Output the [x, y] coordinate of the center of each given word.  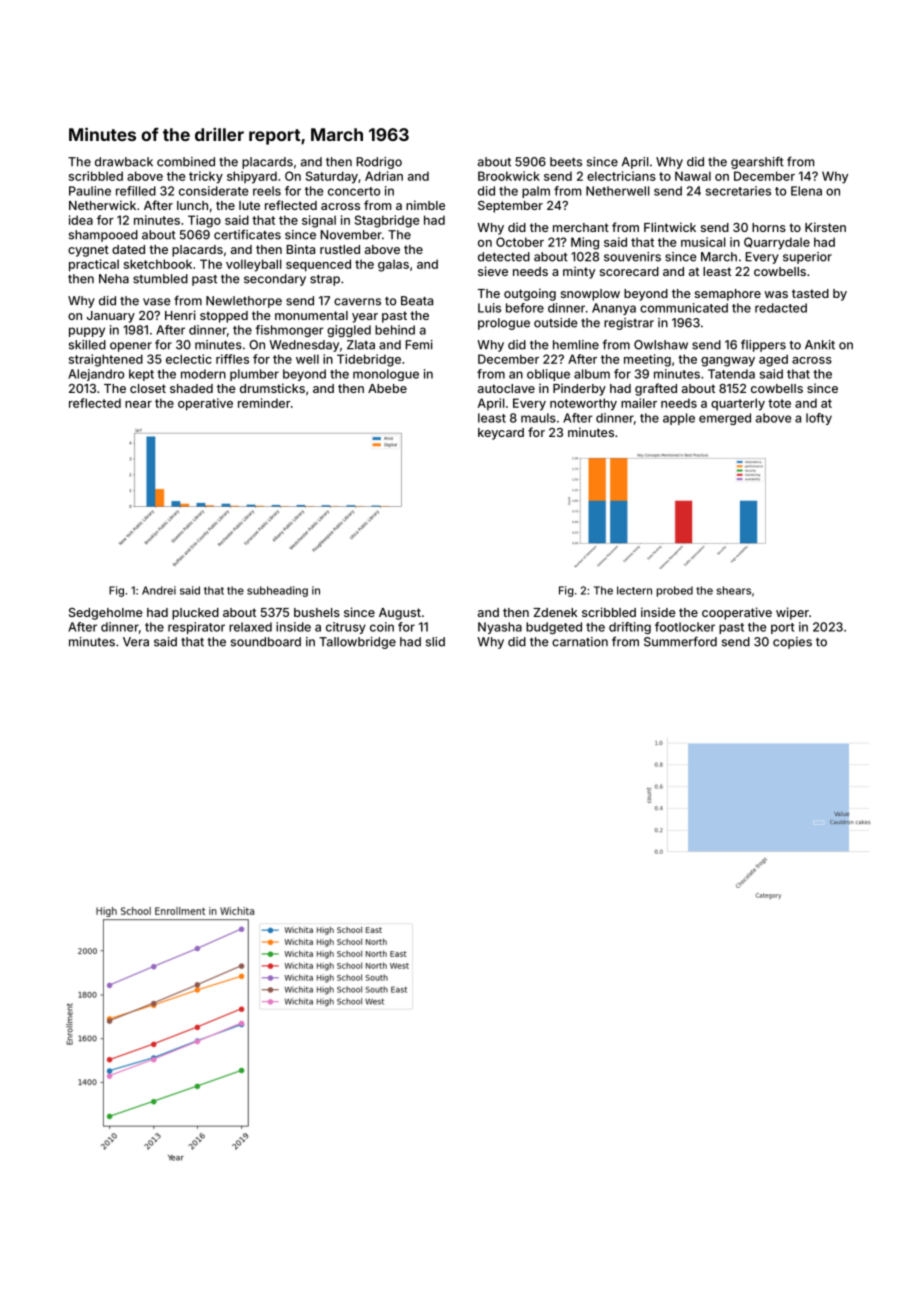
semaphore [728, 295]
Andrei [159, 590]
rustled [340, 249]
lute [249, 205]
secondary [275, 280]
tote [779, 403]
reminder [264, 403]
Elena [806, 191]
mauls [538, 418]
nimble [425, 205]
